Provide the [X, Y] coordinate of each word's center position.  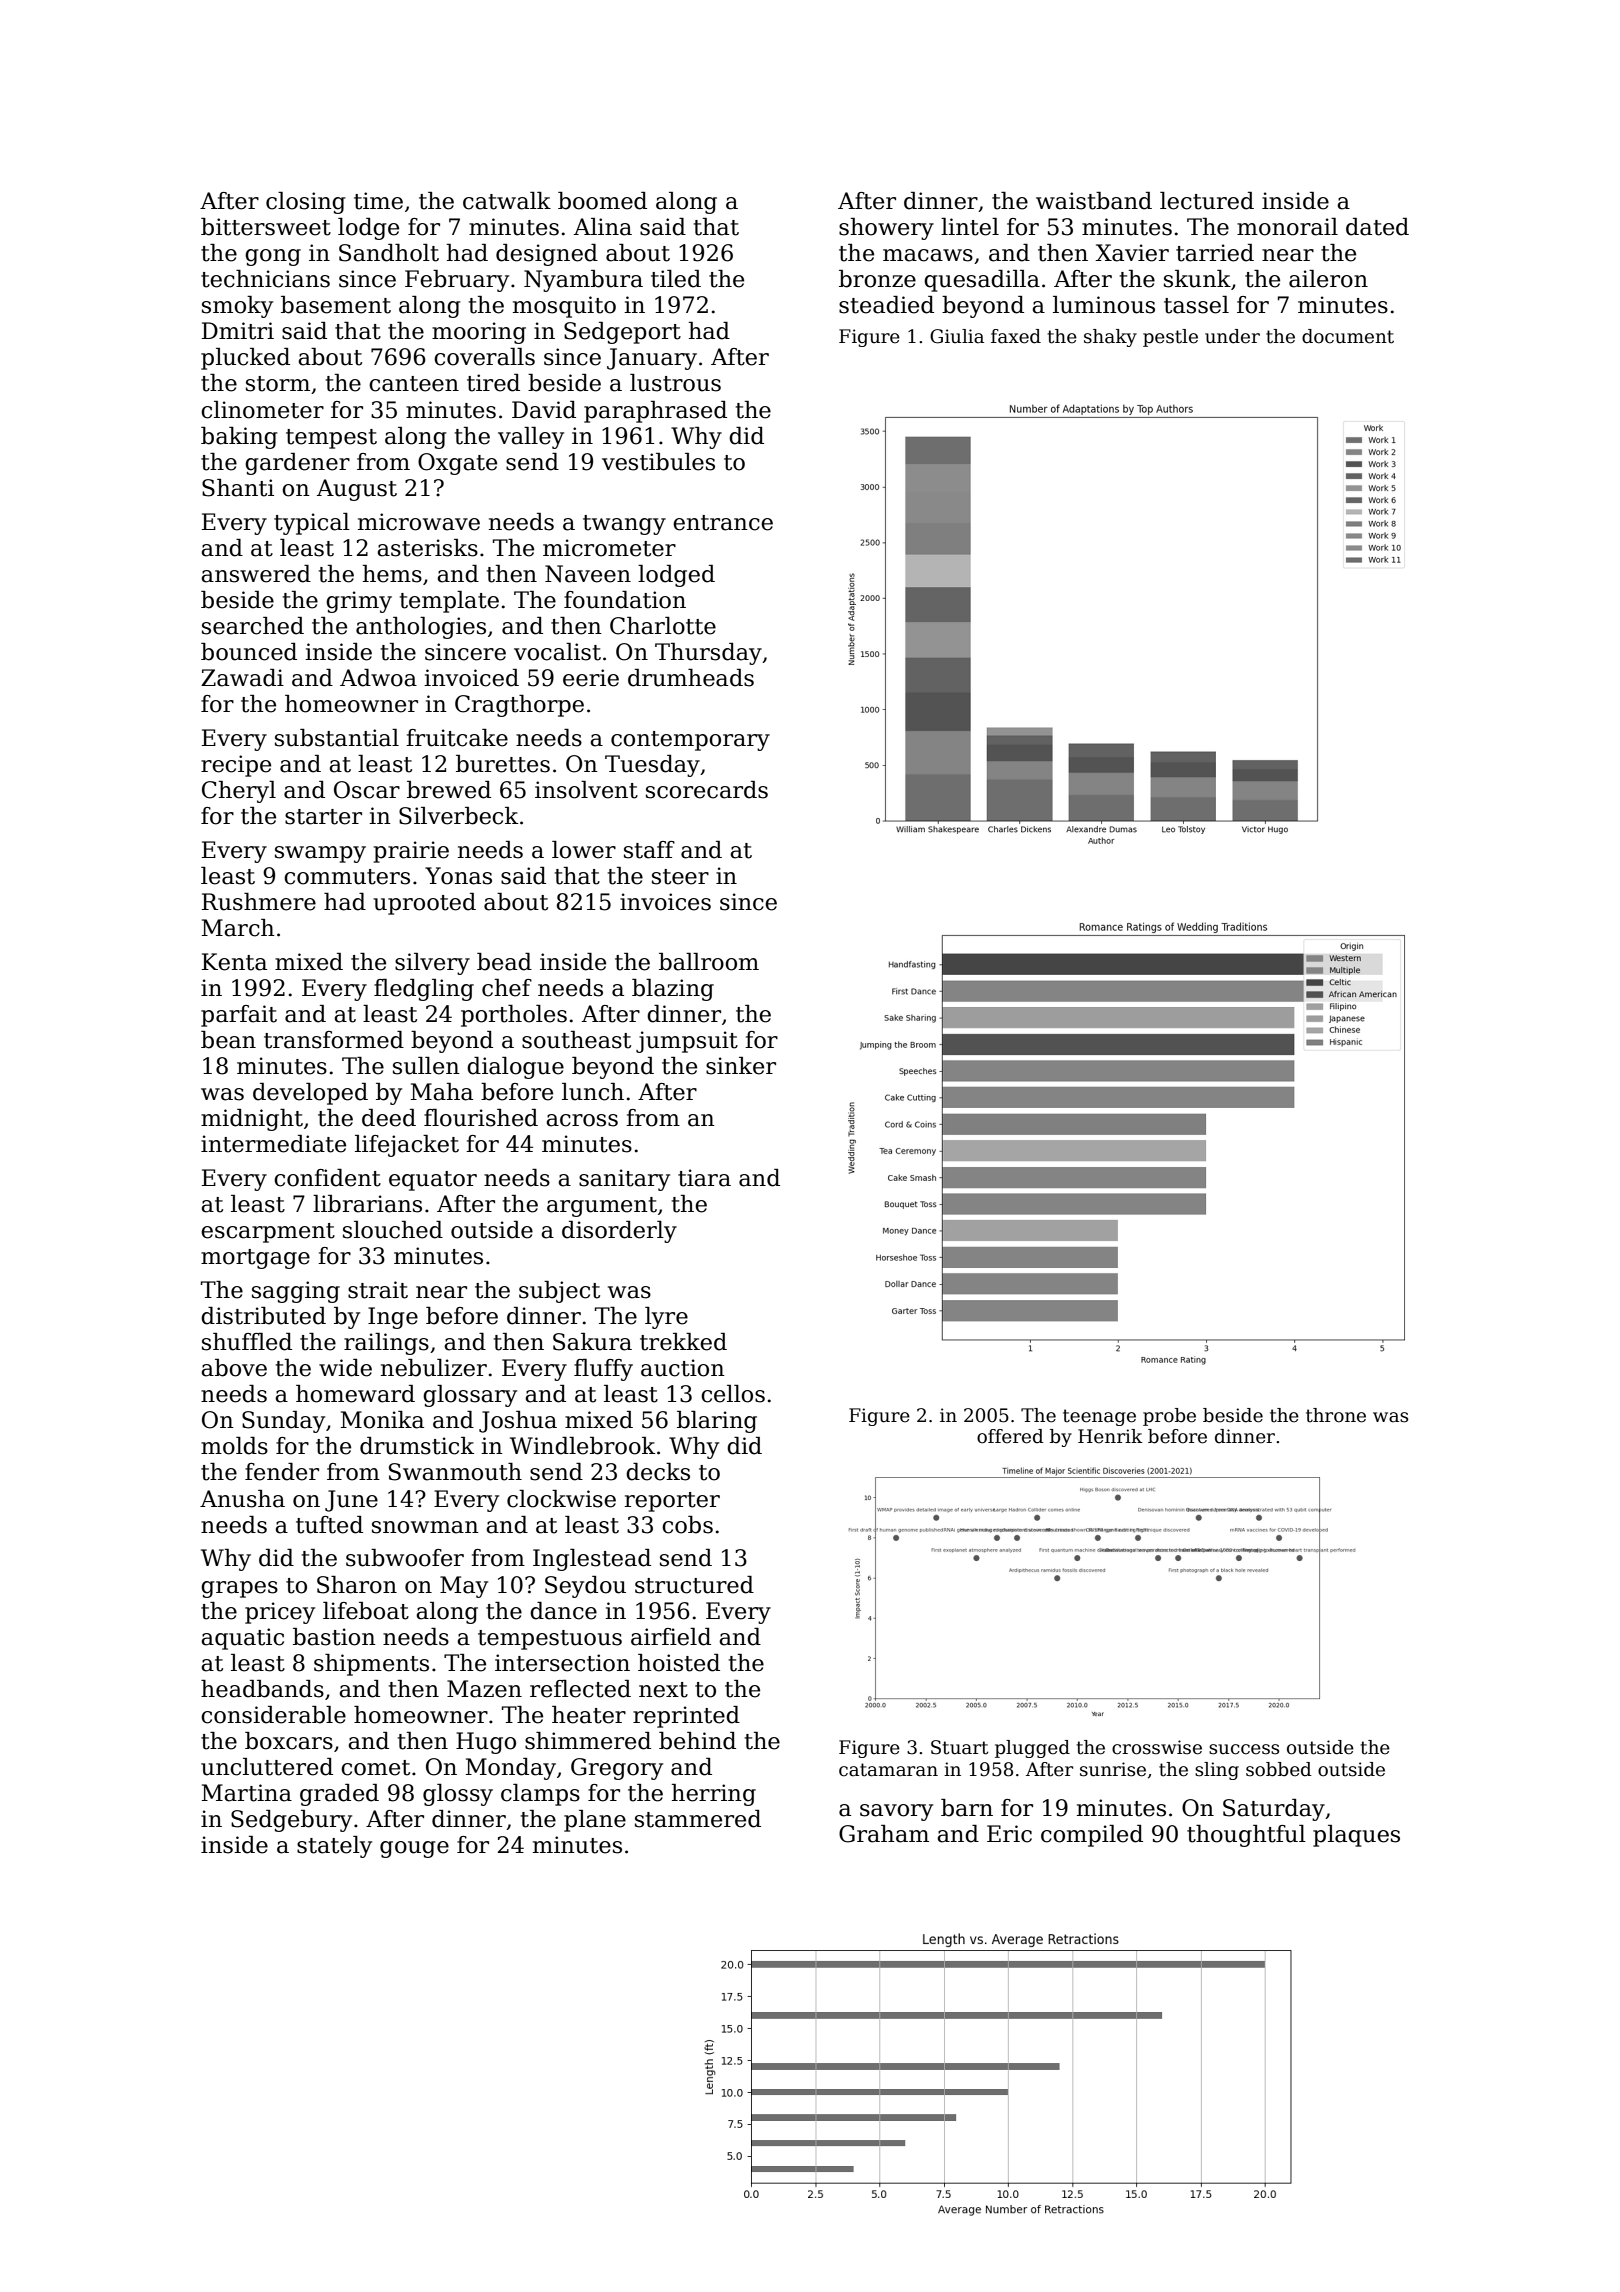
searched [253, 626]
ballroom [709, 962]
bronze [877, 279]
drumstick [417, 1446]
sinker [741, 1066]
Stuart [959, 1747]
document [1348, 336]
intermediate [273, 1144]
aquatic [242, 1639]
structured [694, 1585]
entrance [723, 523]
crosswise [1157, 1747]
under [1232, 336]
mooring [479, 333]
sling [1217, 1771]
